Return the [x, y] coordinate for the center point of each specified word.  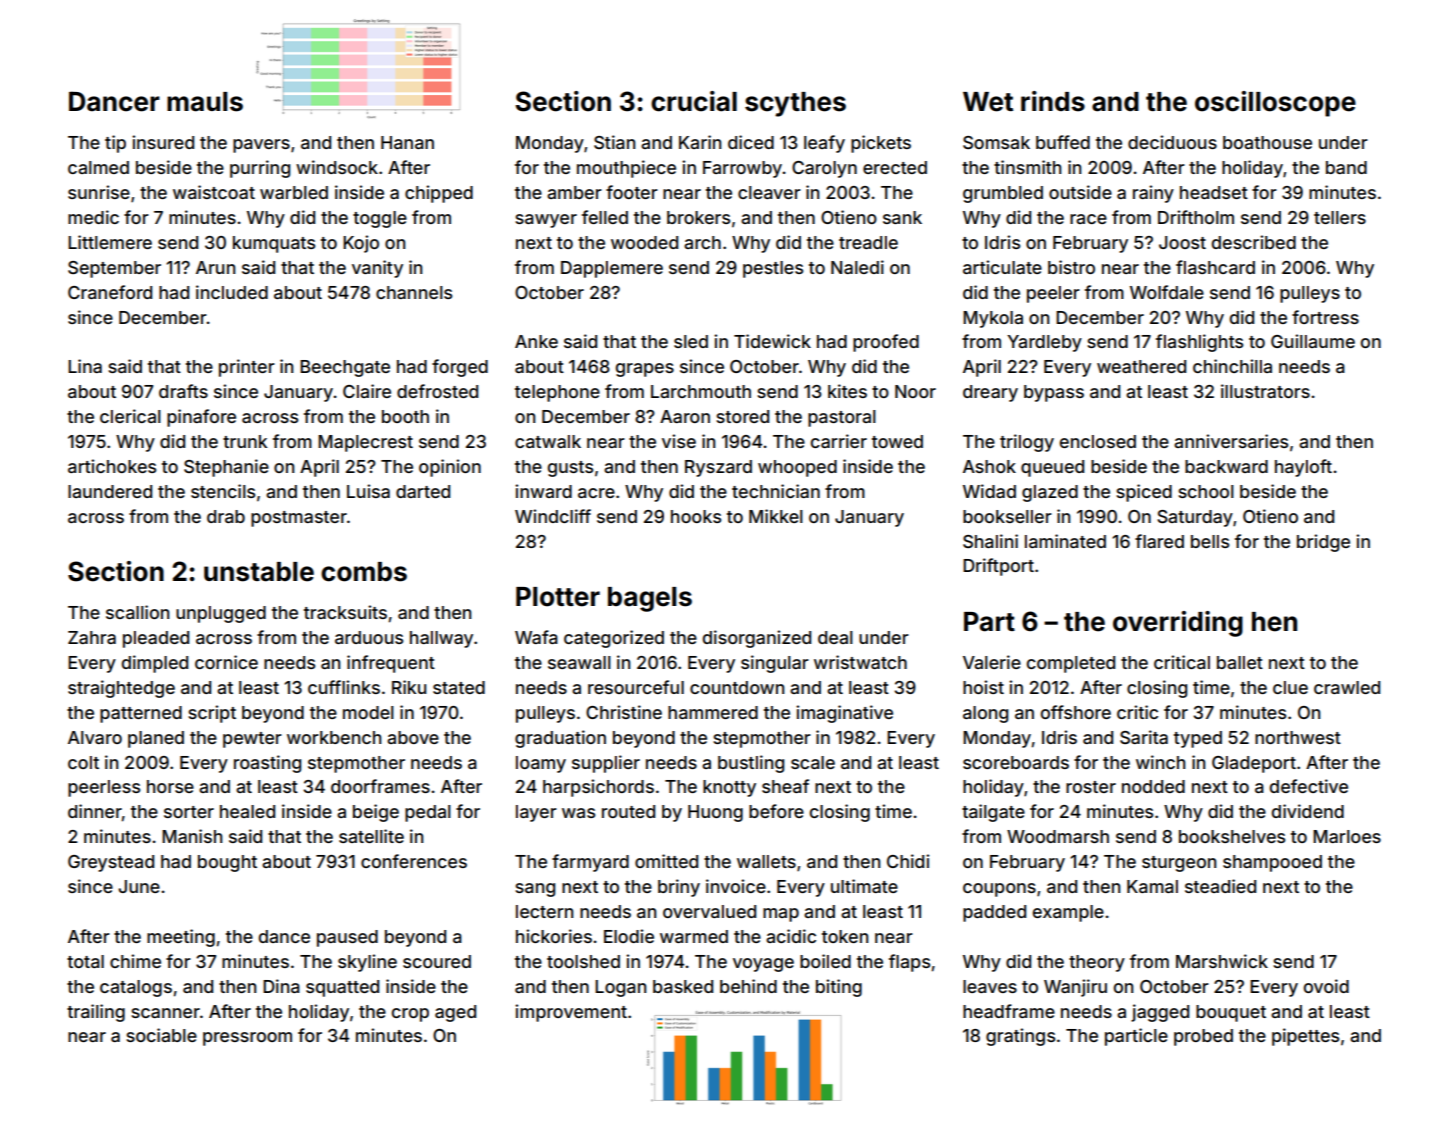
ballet [1240, 662]
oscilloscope [1275, 104]
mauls [205, 102]
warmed [694, 936]
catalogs [136, 988]
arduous [369, 637]
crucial [694, 101]
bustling [751, 764]
